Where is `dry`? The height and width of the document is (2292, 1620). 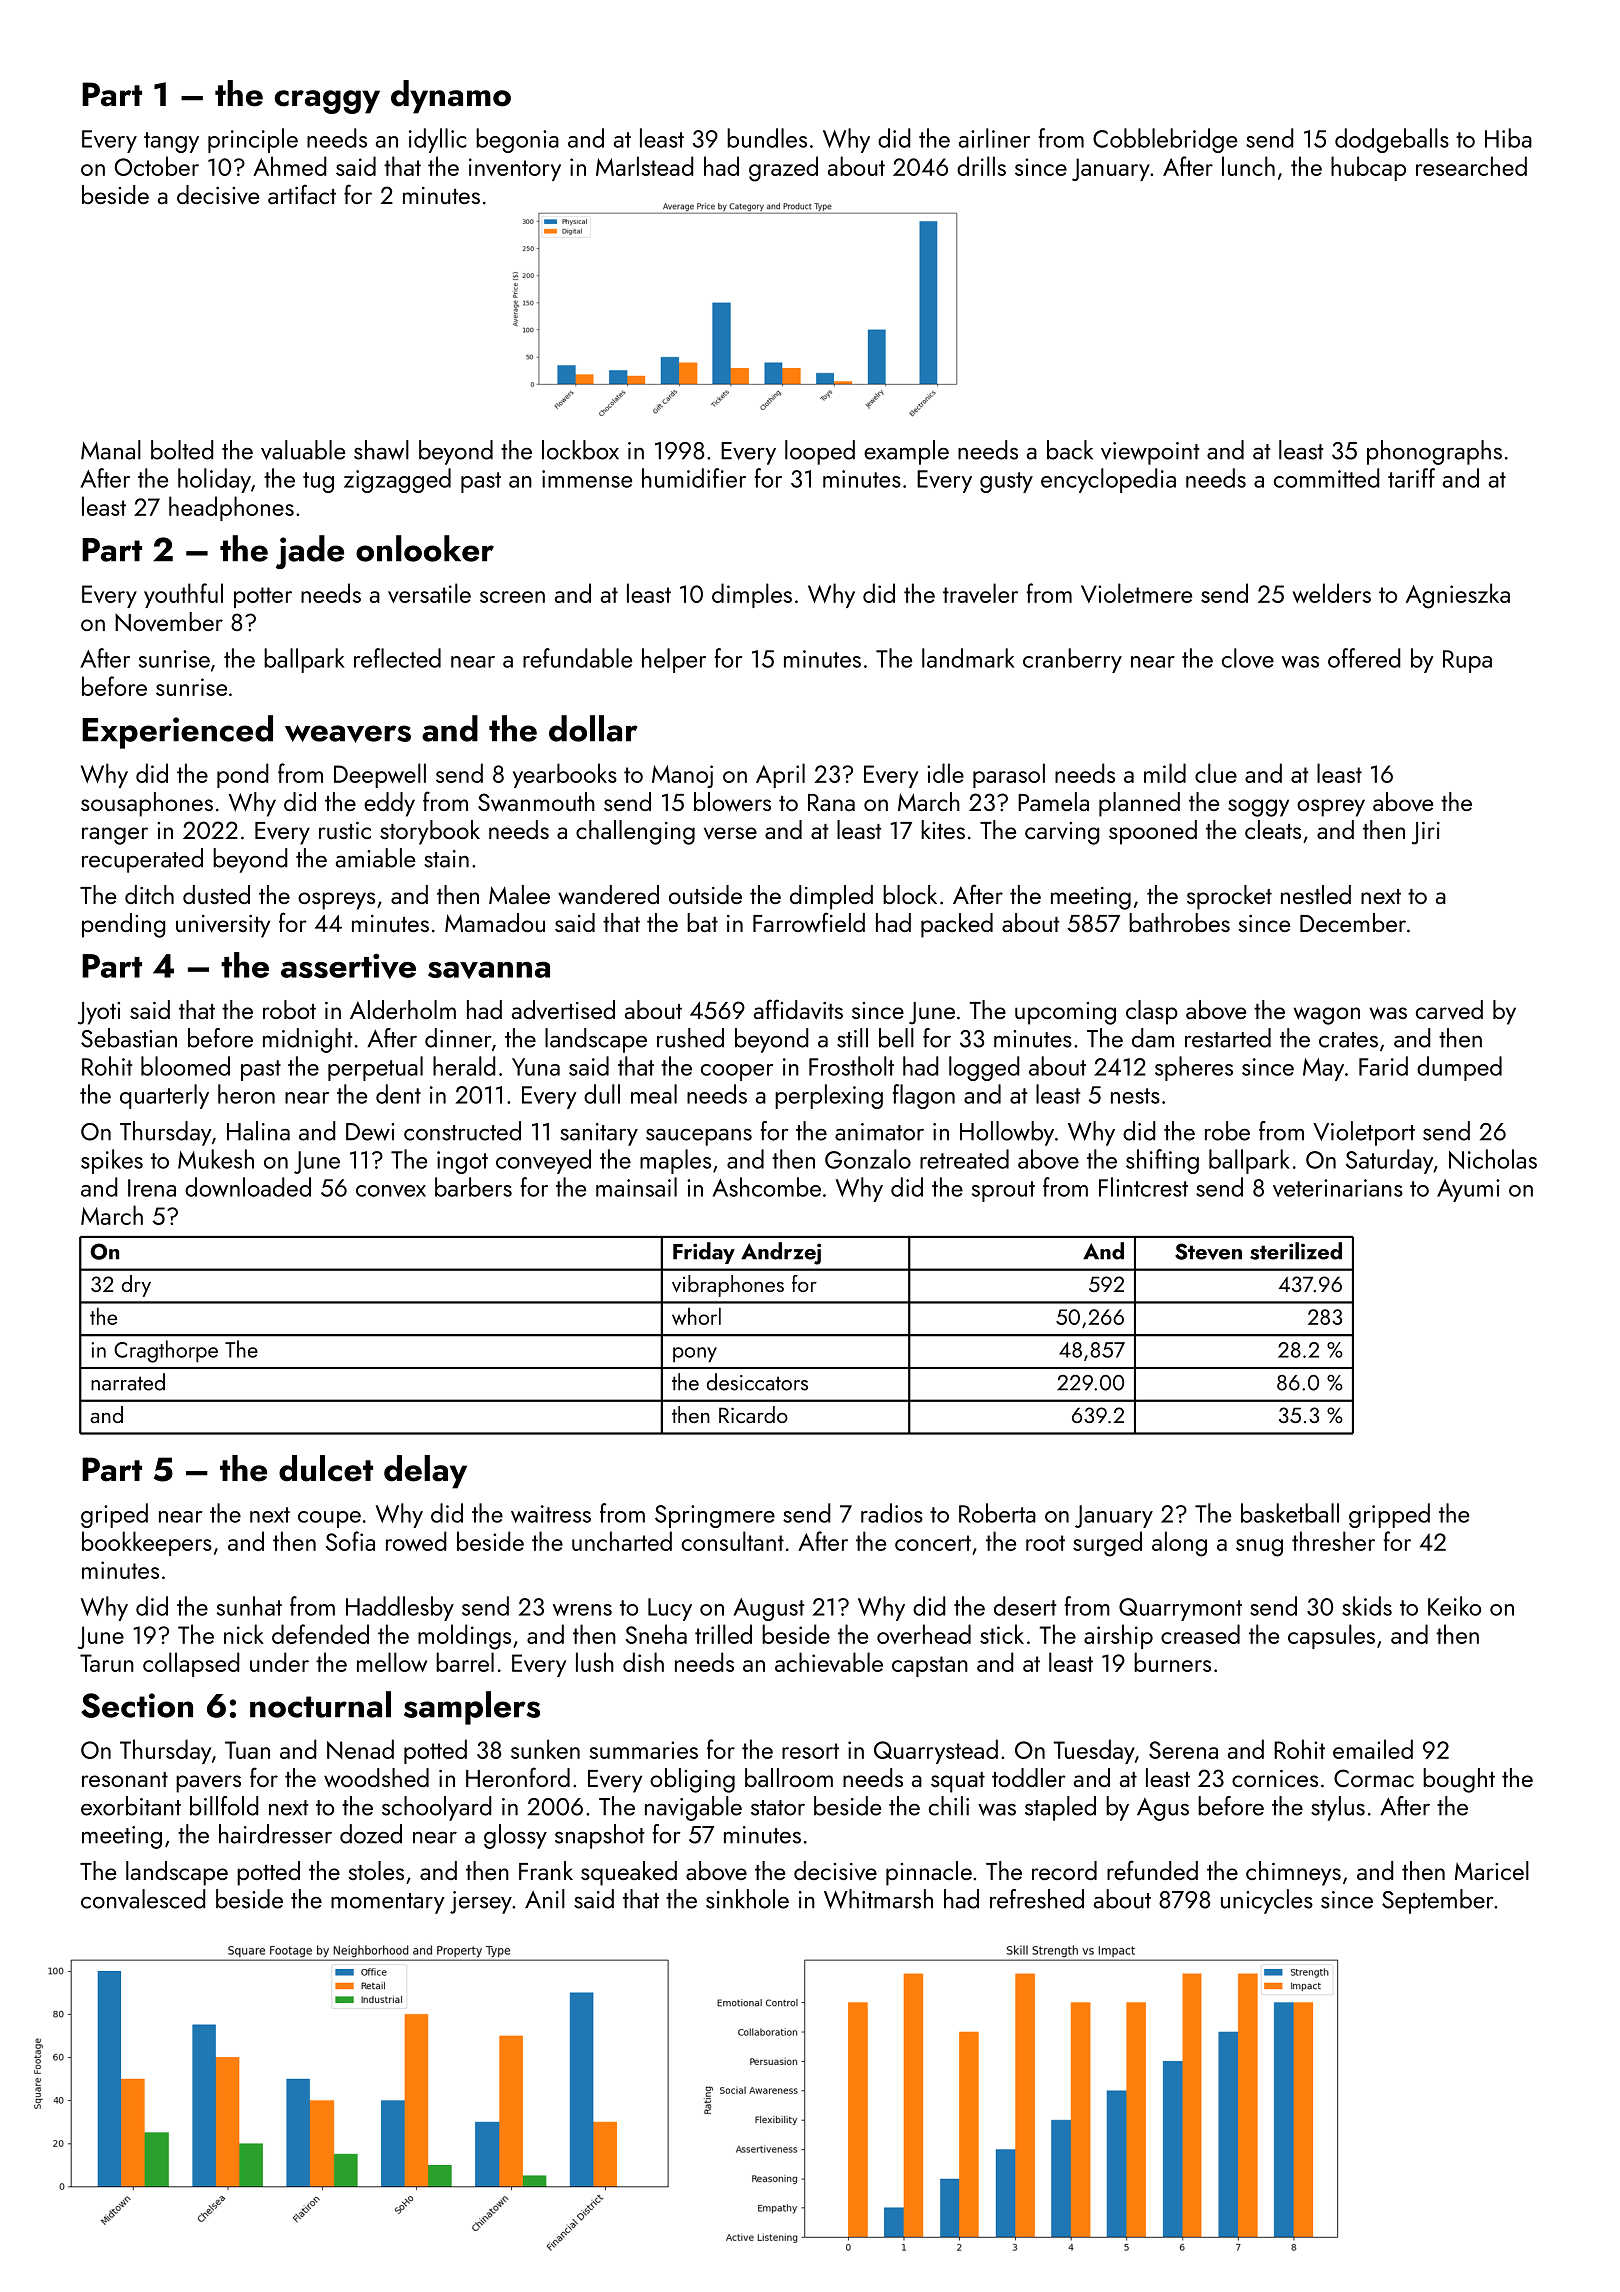 dry is located at coordinates (136, 1286).
